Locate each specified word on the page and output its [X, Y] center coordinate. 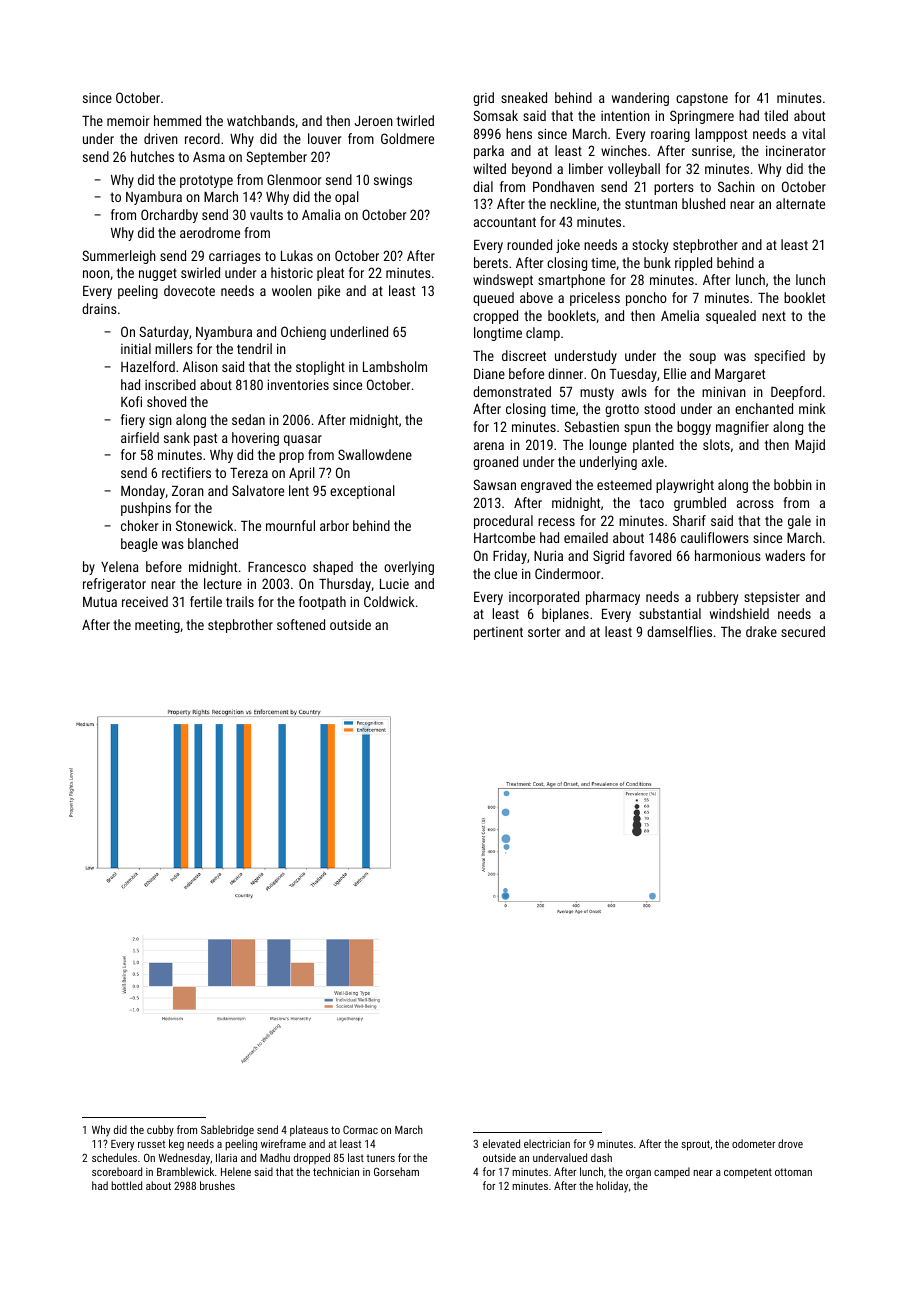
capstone [702, 99]
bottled [126, 1185]
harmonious [728, 555]
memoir [128, 120]
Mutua [100, 602]
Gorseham [396, 1171]
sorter [544, 632]
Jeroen [373, 121]
